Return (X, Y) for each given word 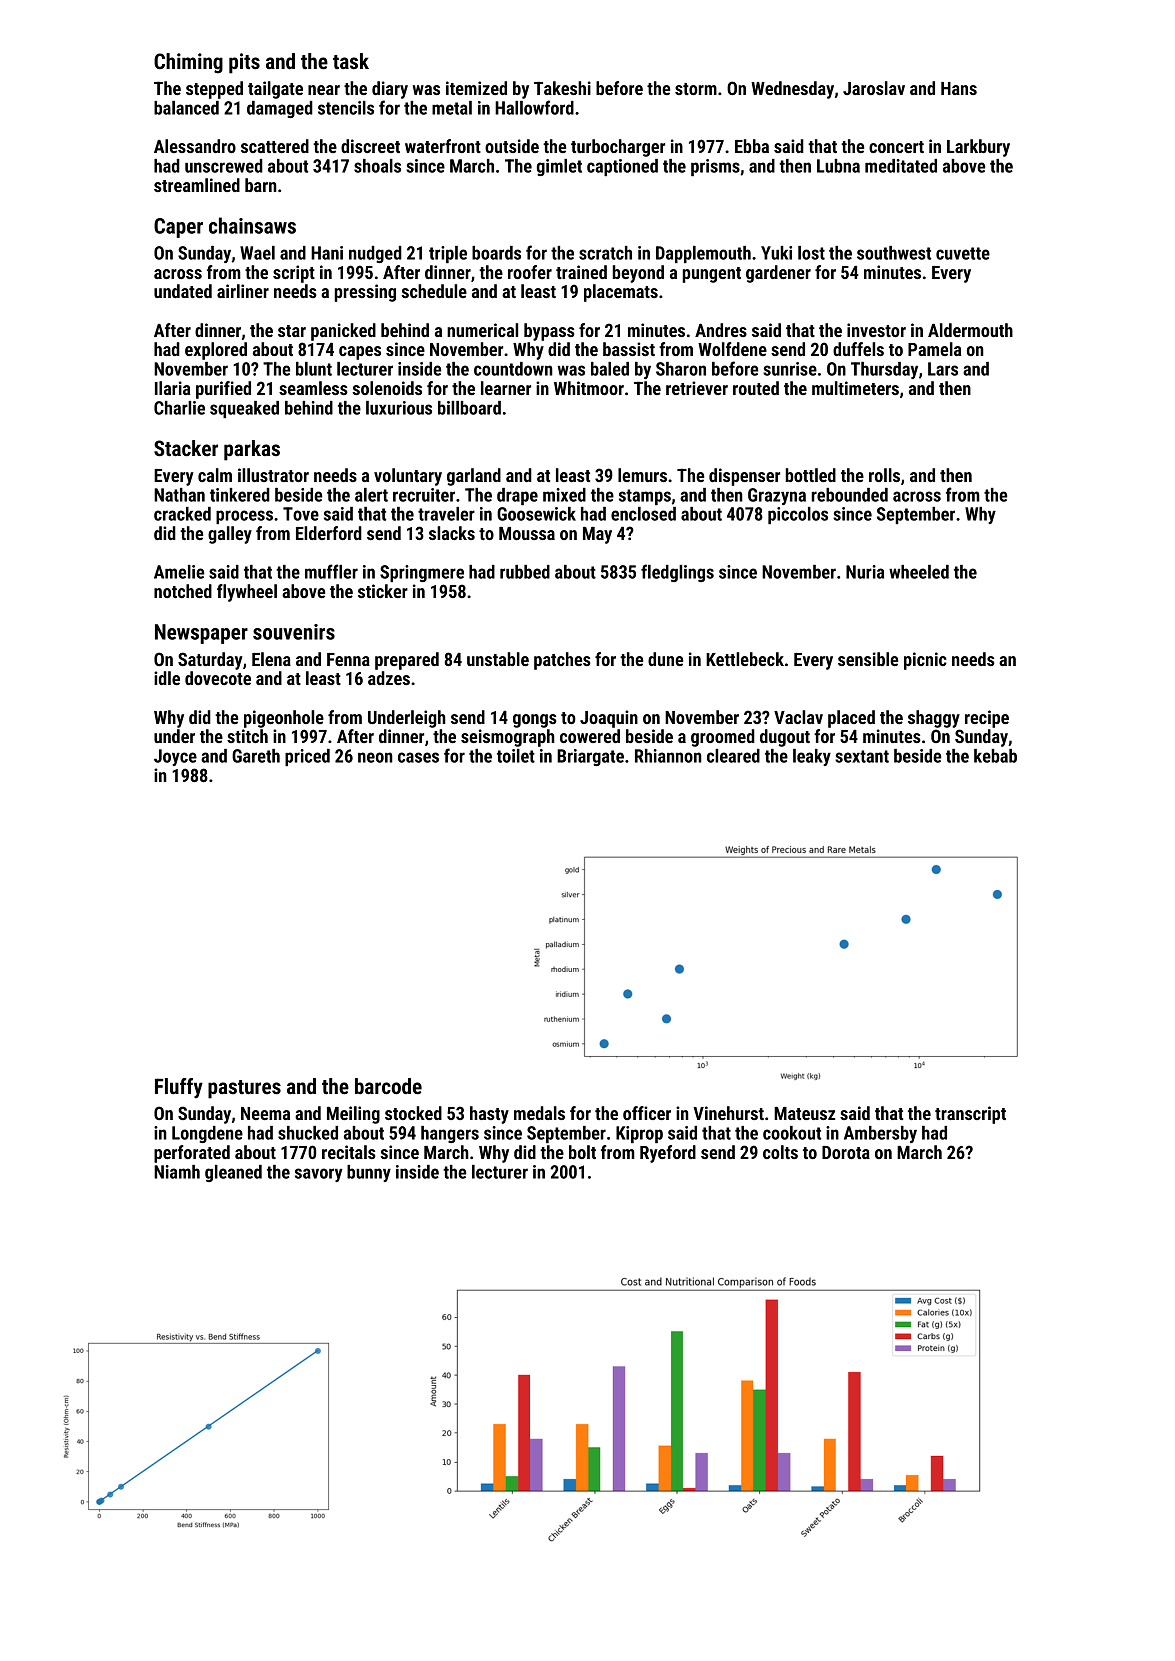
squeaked (244, 409)
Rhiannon (668, 756)
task (351, 61)
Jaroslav (874, 88)
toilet (516, 756)
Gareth (256, 756)
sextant (862, 756)
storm (696, 89)
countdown (513, 369)
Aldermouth (970, 330)
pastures (244, 1089)
